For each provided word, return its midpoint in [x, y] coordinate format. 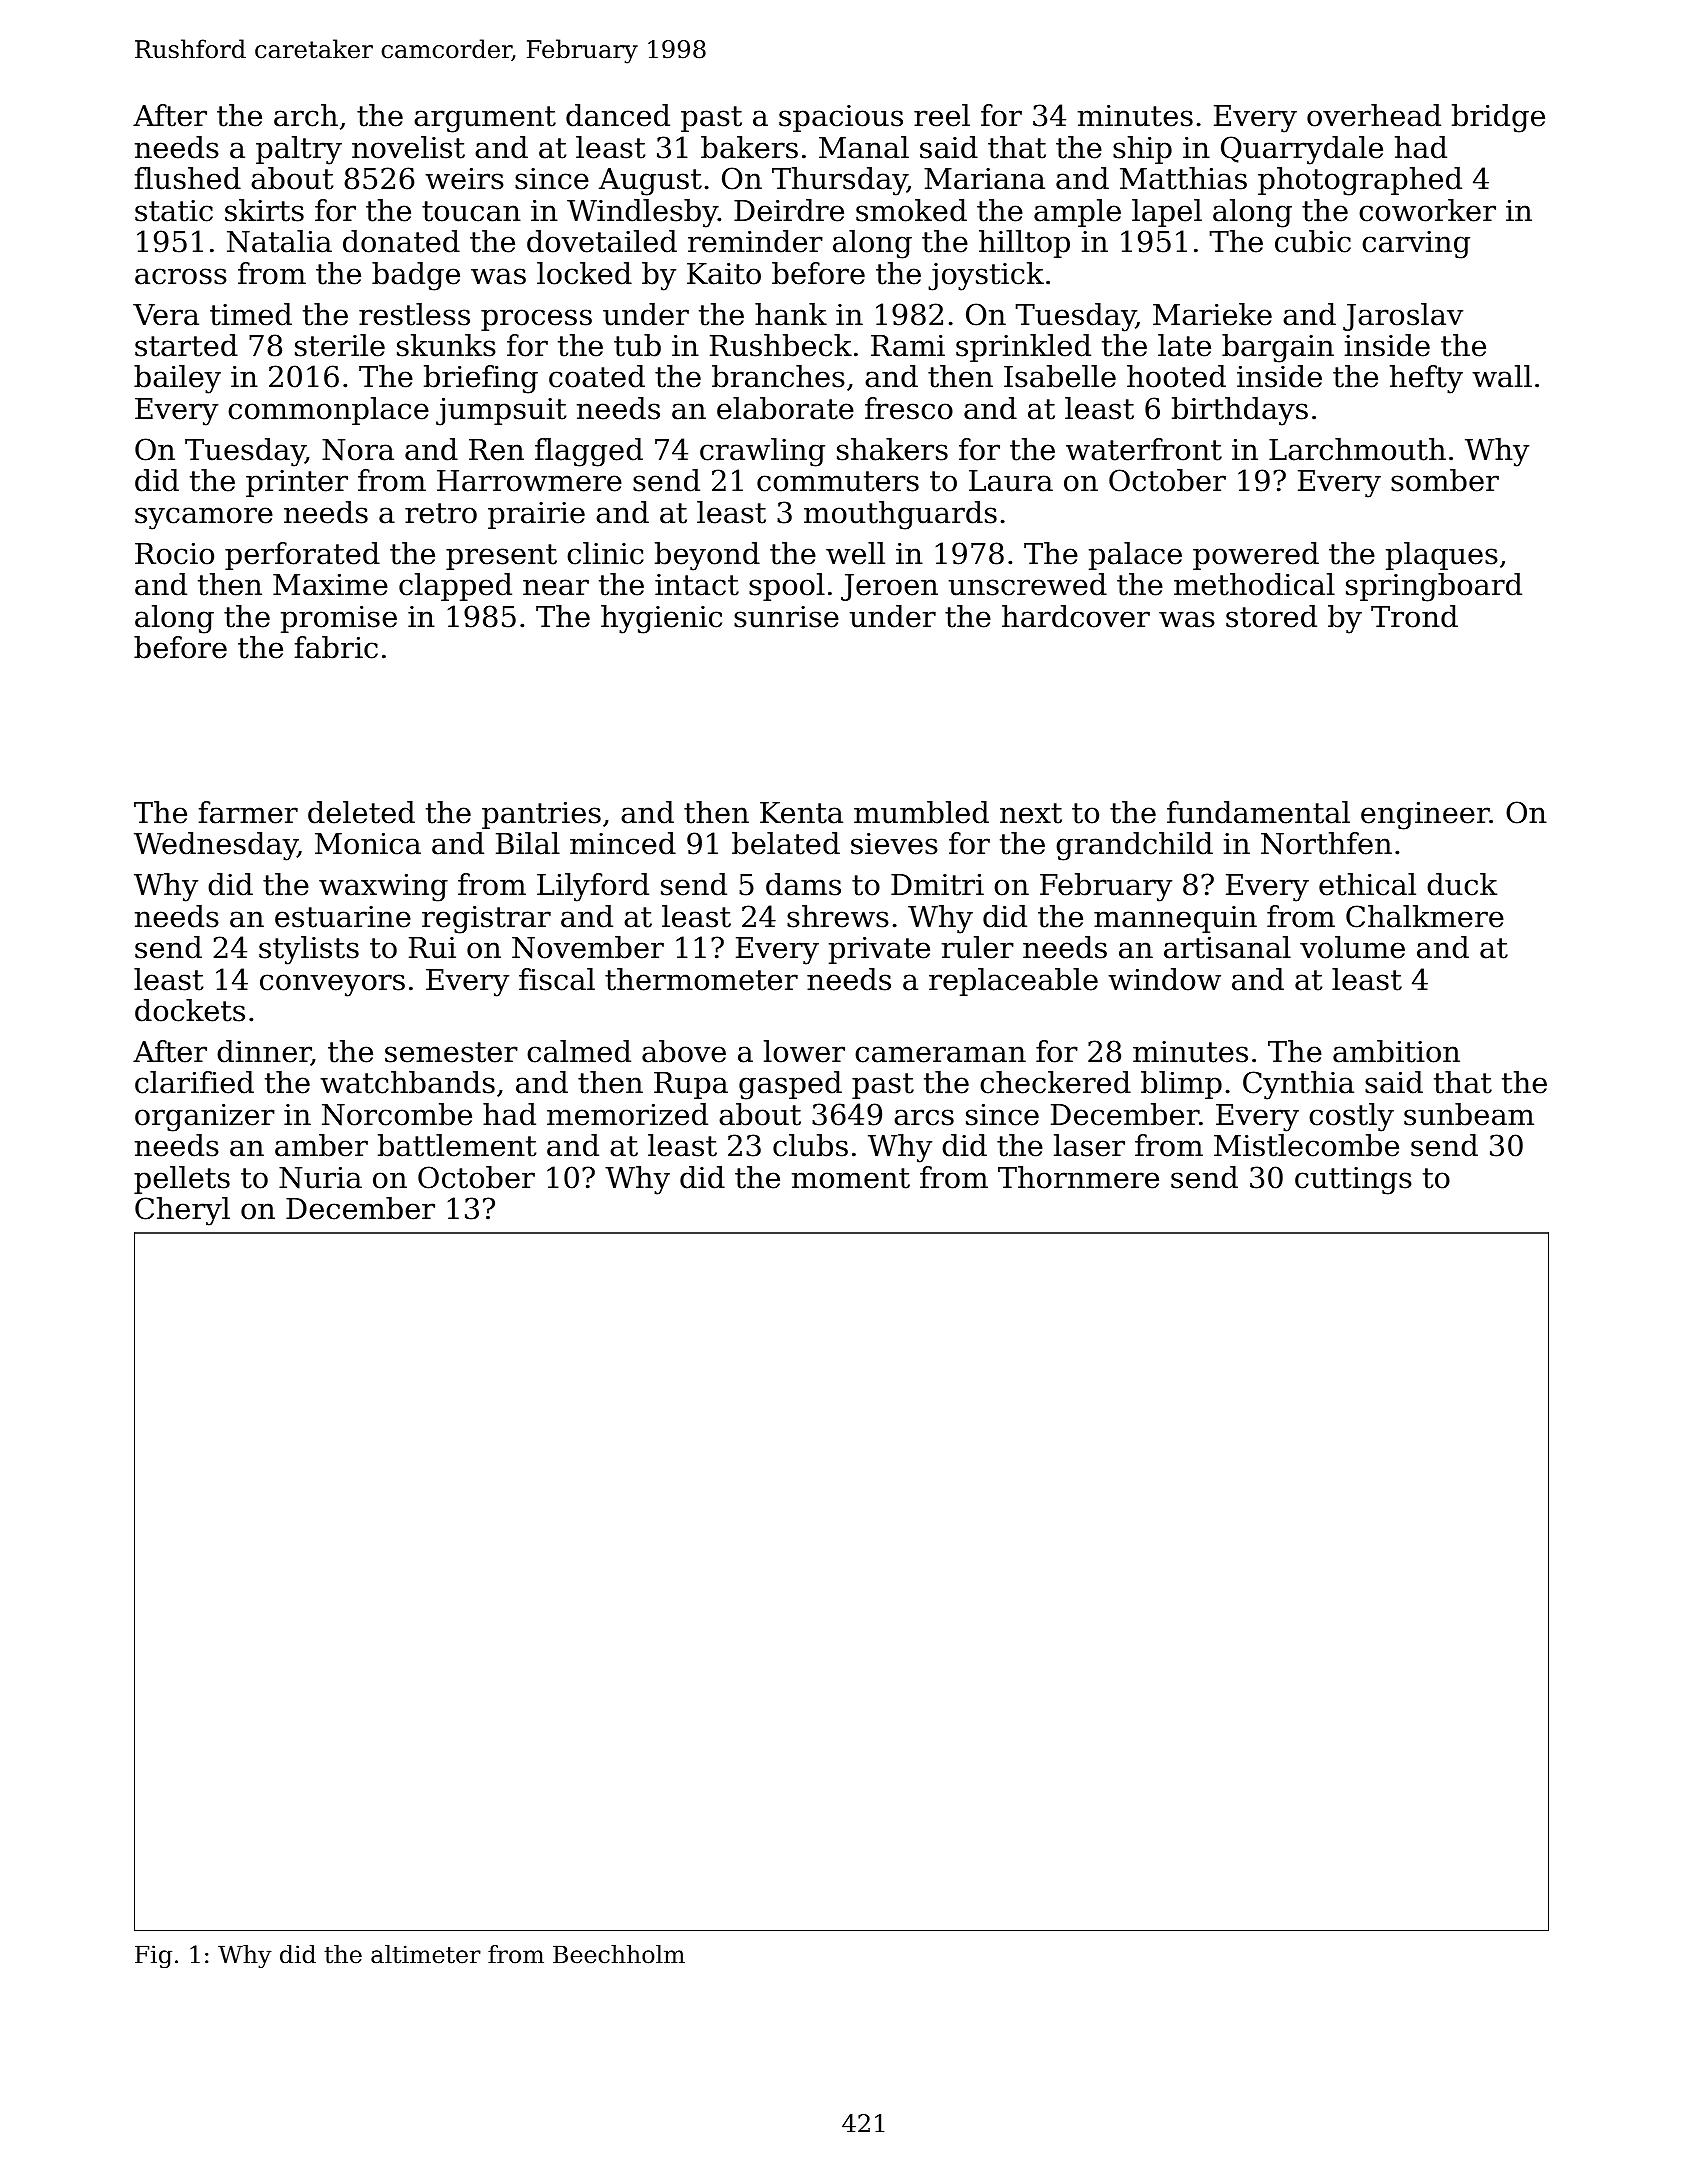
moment [851, 1178]
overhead [1374, 115]
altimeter [426, 1954]
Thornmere [1078, 1177]
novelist [408, 147]
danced [618, 115]
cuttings [1353, 1181]
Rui [432, 948]
